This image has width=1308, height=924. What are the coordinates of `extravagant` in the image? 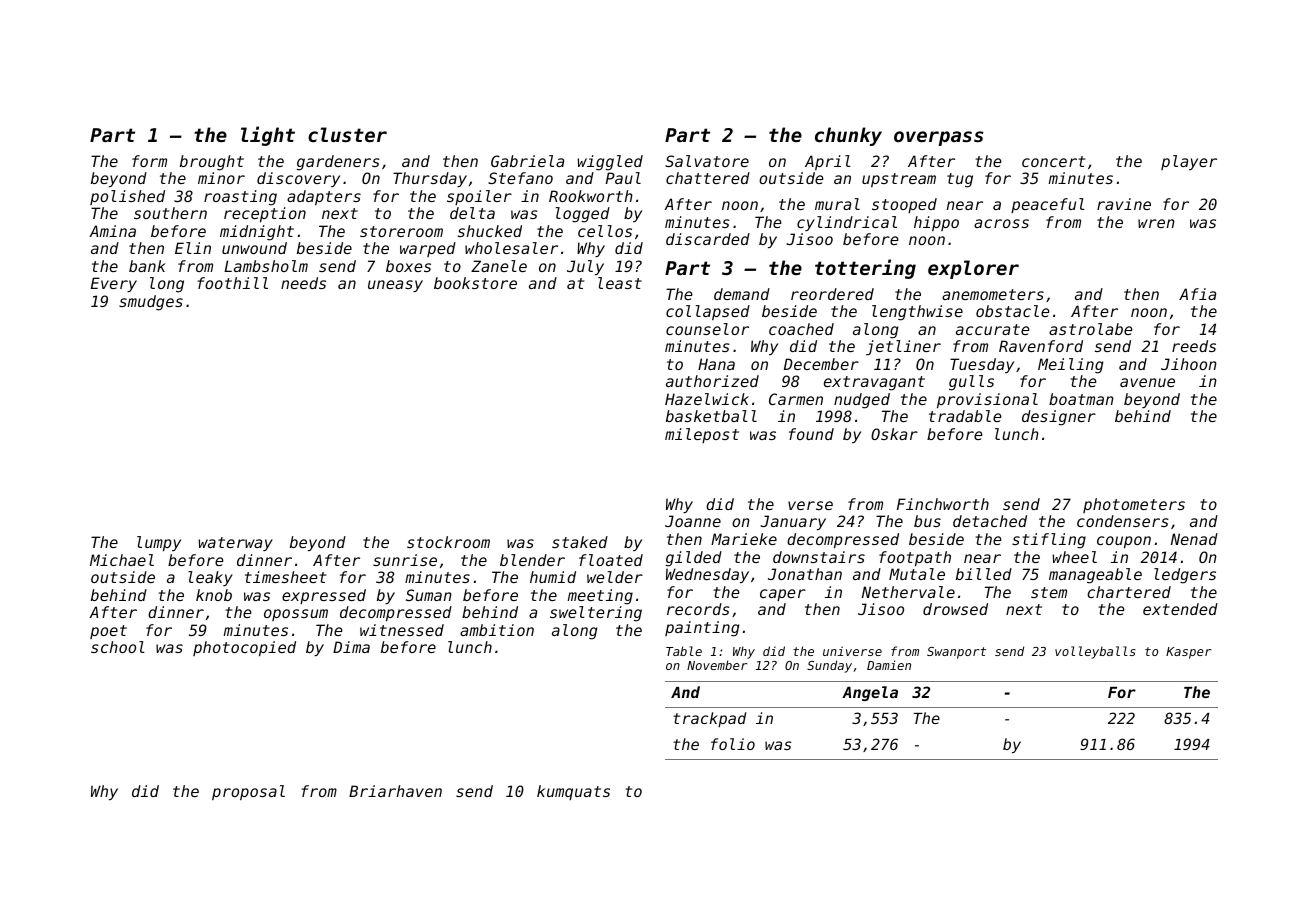 It's located at (874, 383).
